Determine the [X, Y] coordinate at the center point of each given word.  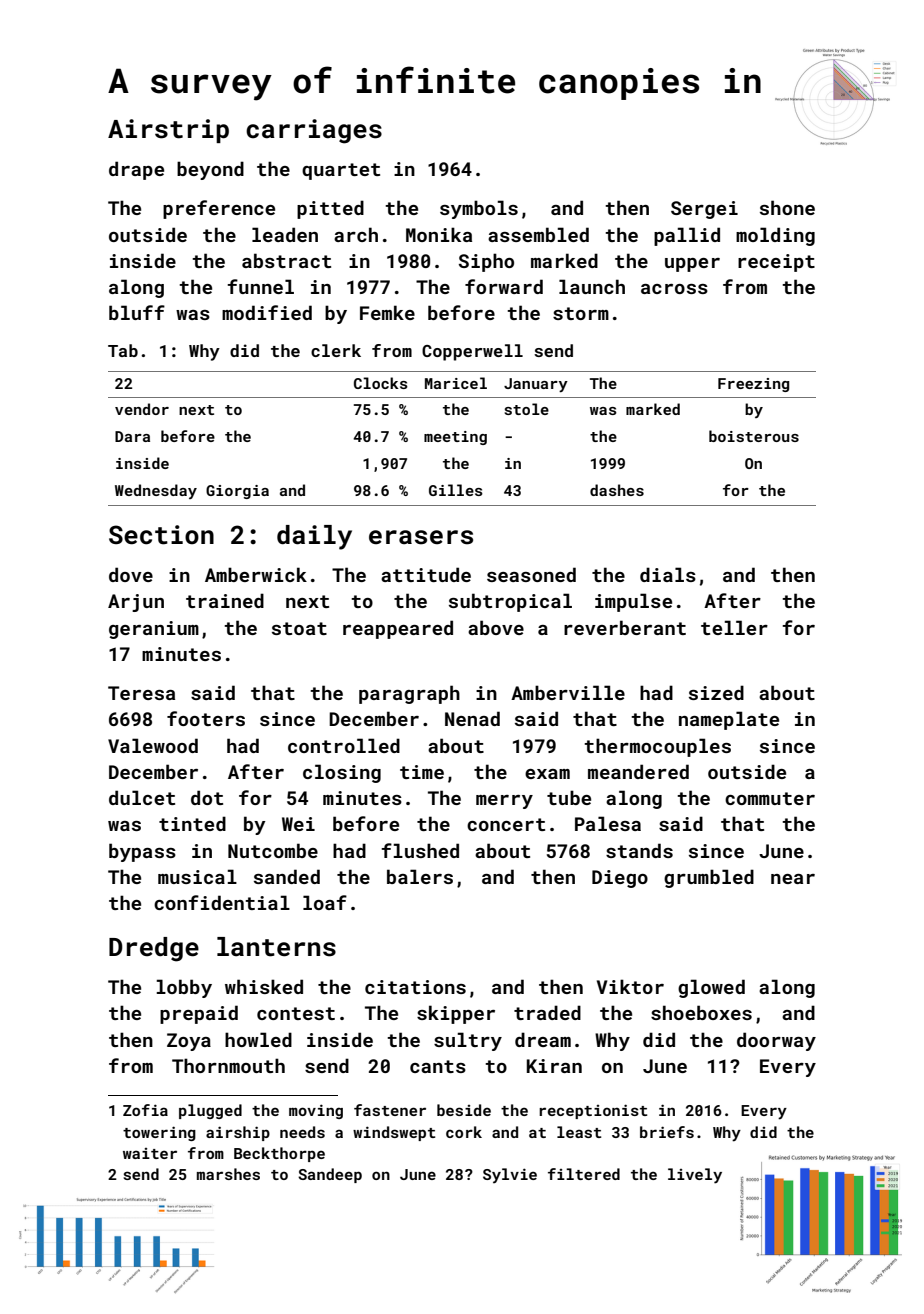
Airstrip [168, 131]
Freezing [753, 385]
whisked [264, 986]
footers [206, 718]
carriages [314, 131]
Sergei [704, 210]
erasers [421, 537]
